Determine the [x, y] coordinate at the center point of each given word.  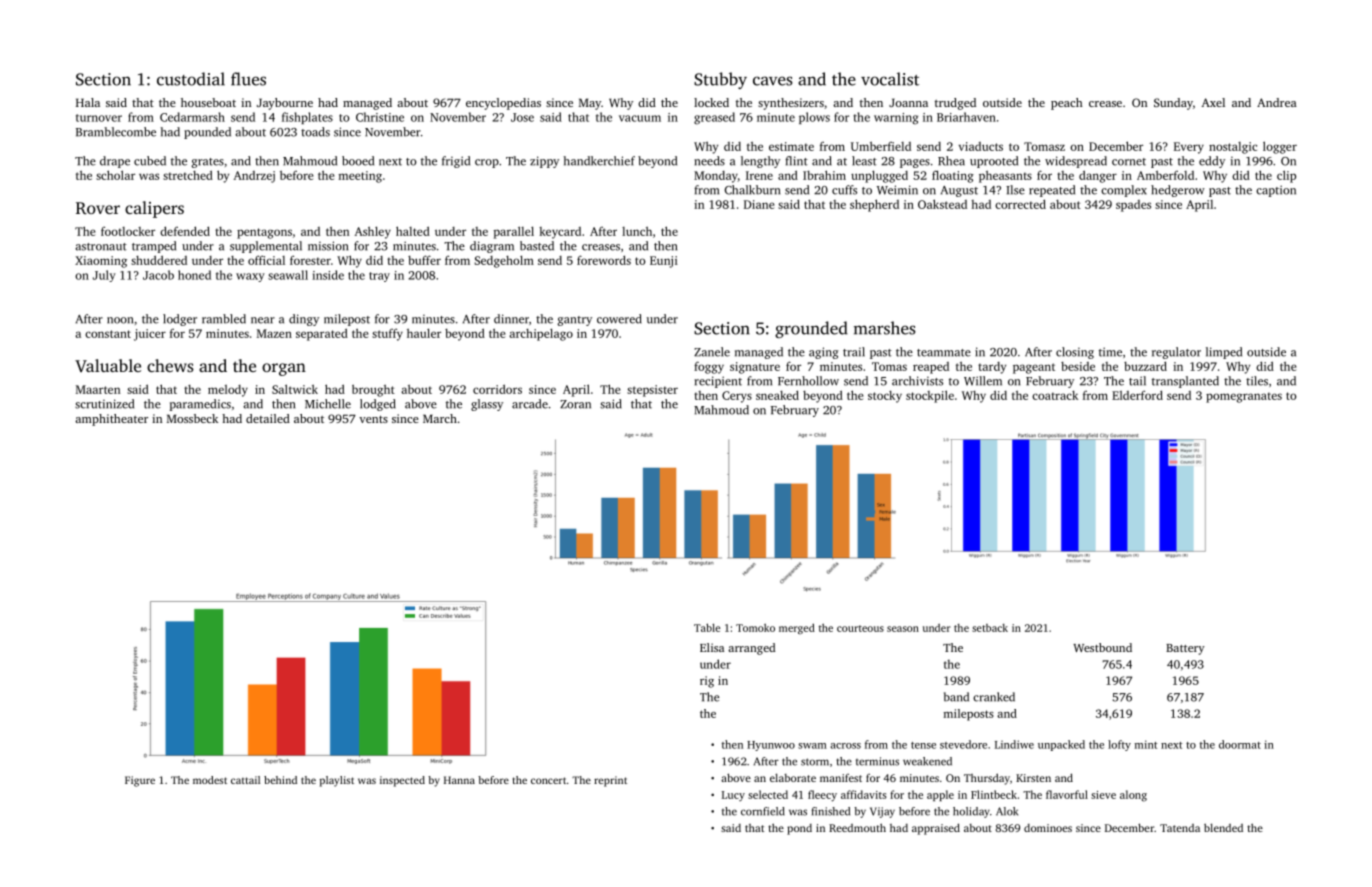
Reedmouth [857, 827]
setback [990, 628]
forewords [604, 260]
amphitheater [111, 420]
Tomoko [755, 628]
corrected [1020, 204]
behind [280, 780]
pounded [207, 133]
